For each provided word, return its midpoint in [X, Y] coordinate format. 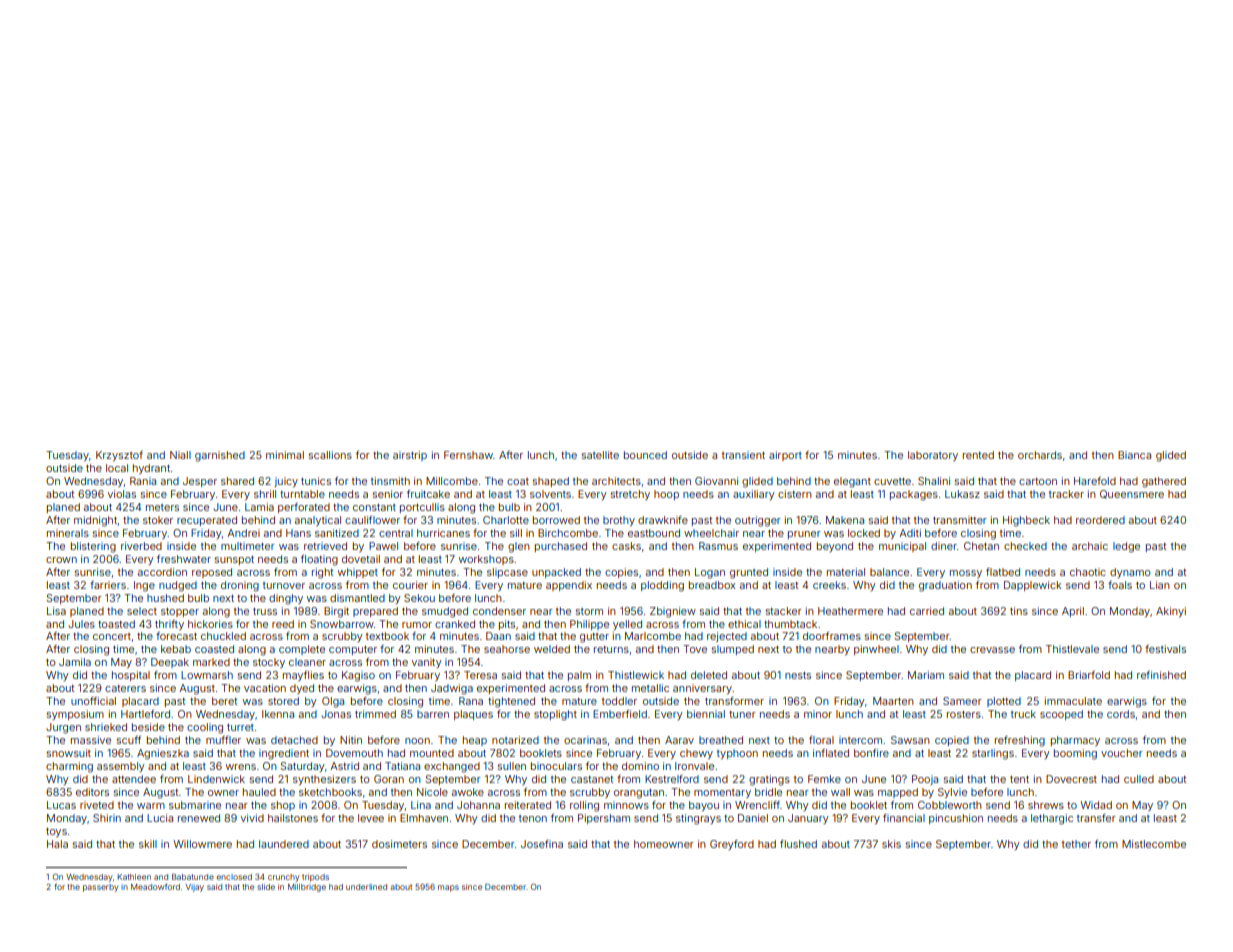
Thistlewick [636, 675]
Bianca [1134, 455]
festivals [1165, 649]
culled [1139, 779]
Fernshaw [468, 455]
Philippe [589, 625]
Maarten [893, 701]
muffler [223, 740]
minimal [285, 455]
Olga [333, 702]
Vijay [194, 888]
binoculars [556, 766]
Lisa [56, 611]
